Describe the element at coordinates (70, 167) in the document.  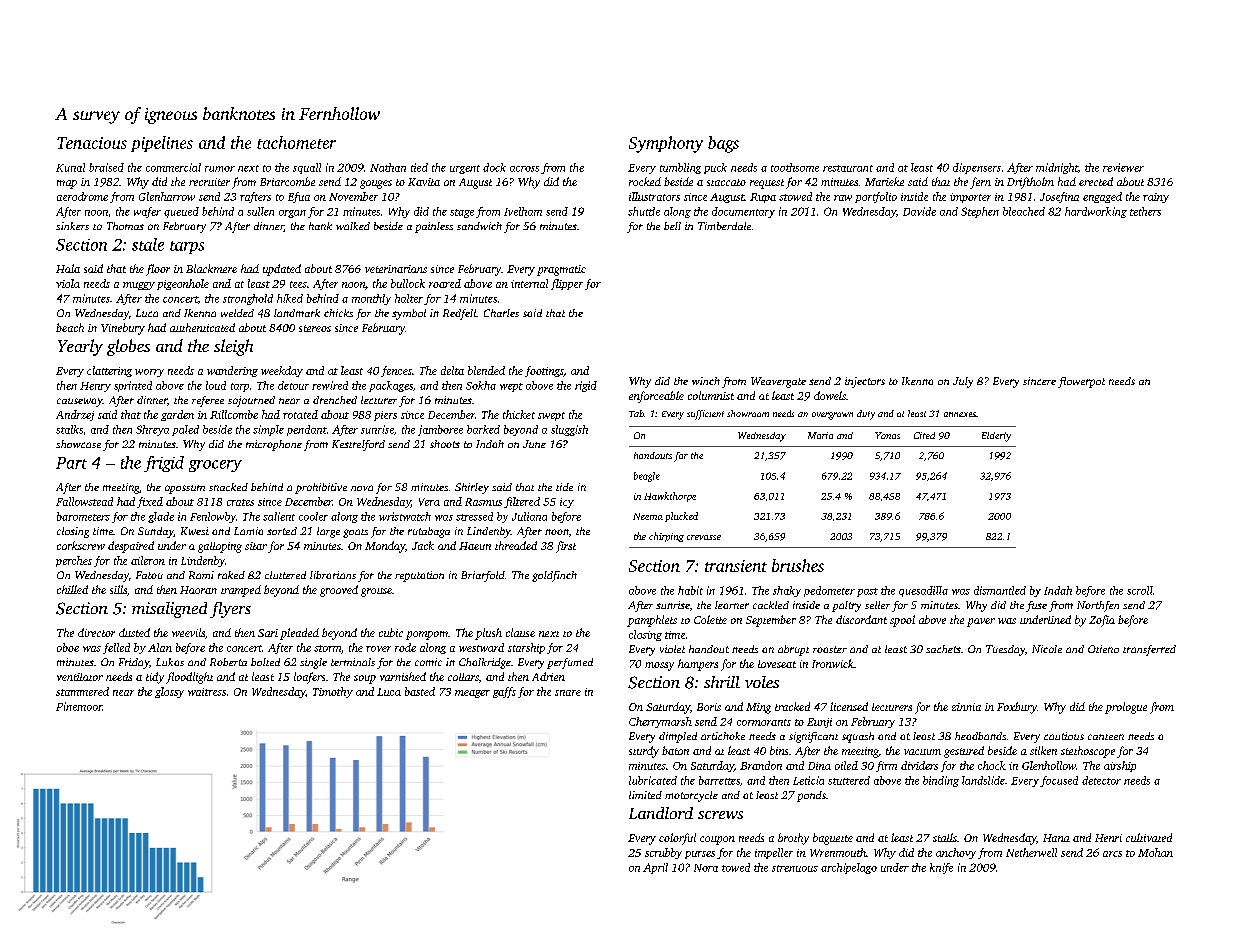
I see `Kunal` at that location.
